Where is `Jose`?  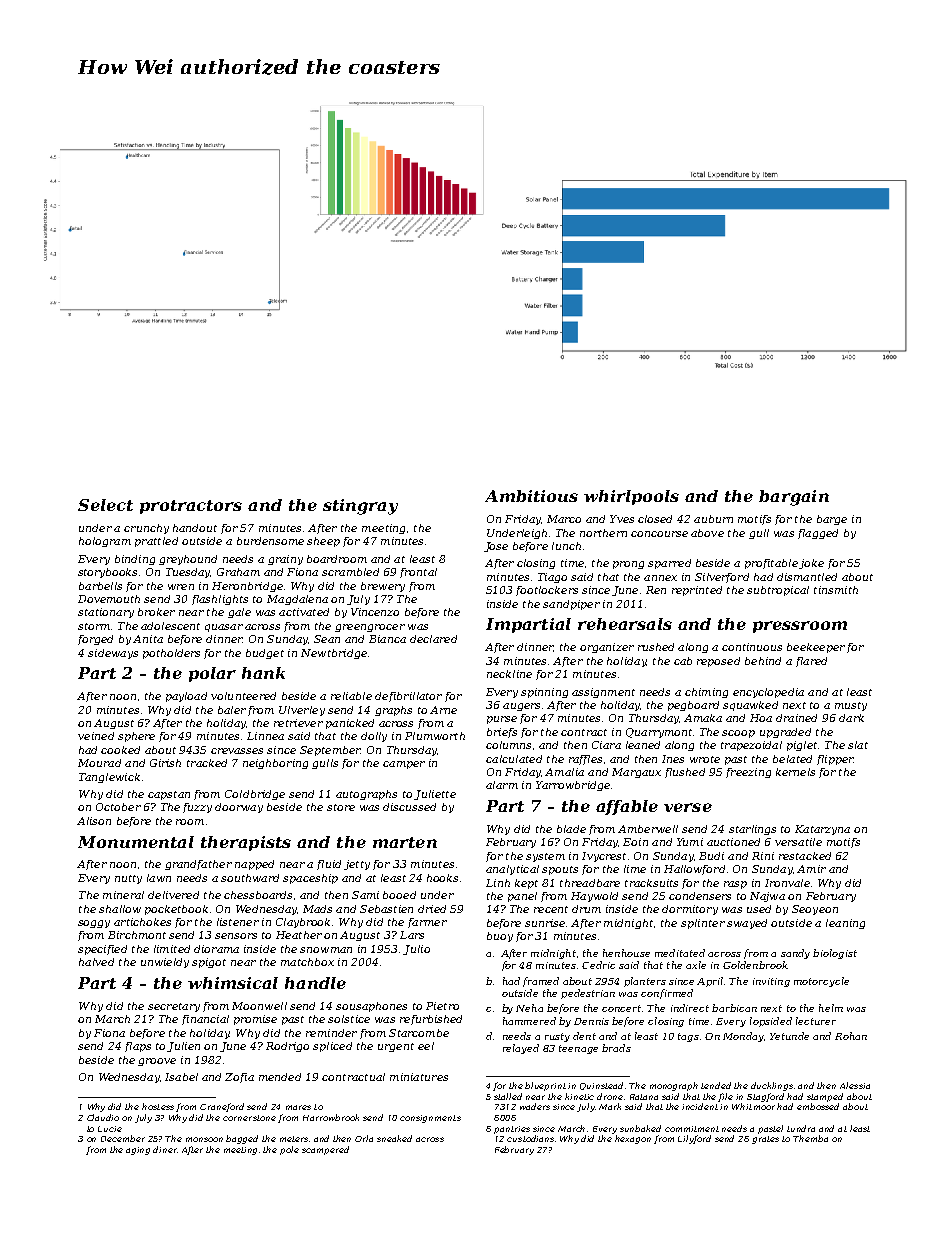
Jose is located at coordinates (496, 547).
